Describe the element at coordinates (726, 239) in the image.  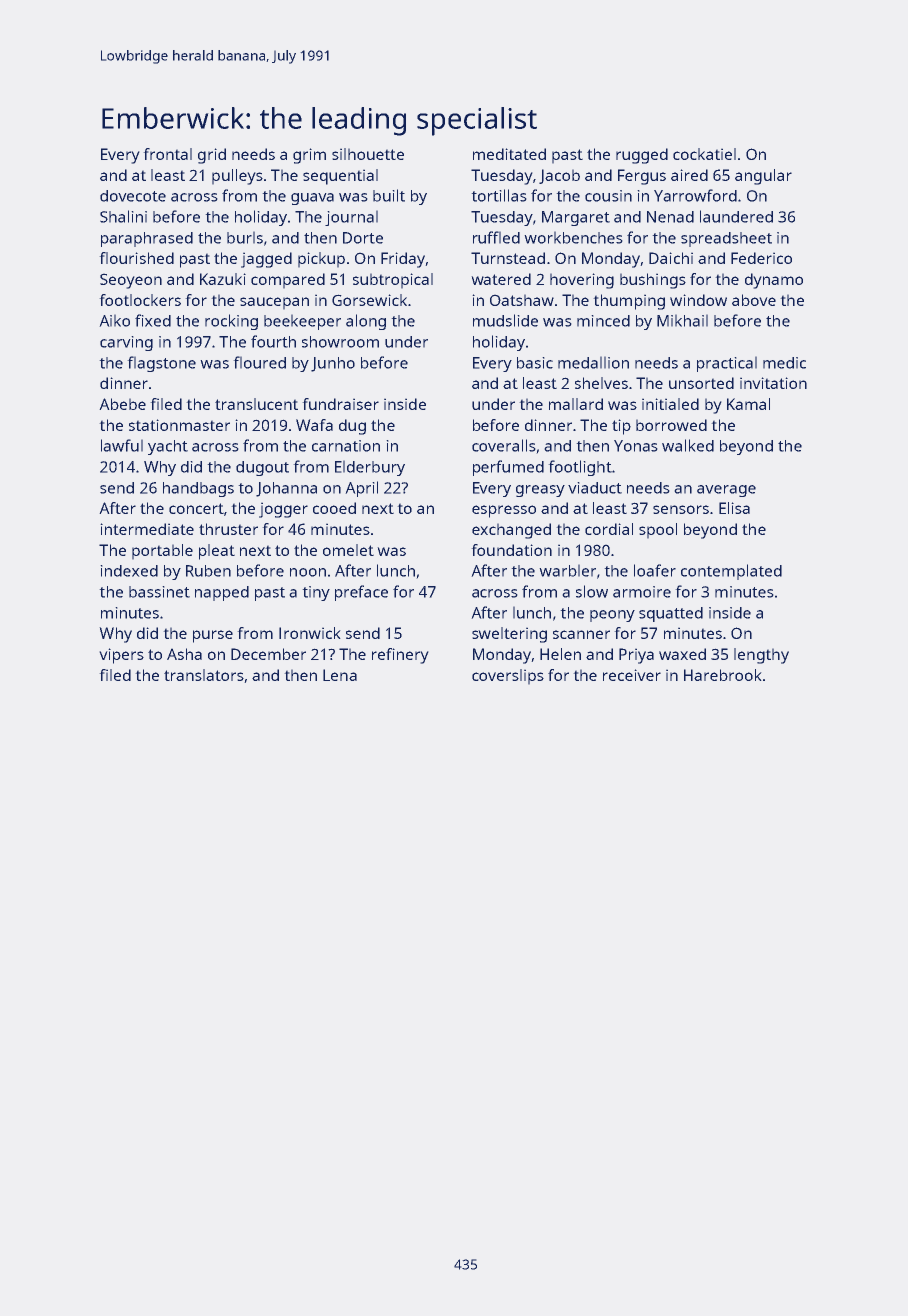
I see `spreadsheet` at that location.
